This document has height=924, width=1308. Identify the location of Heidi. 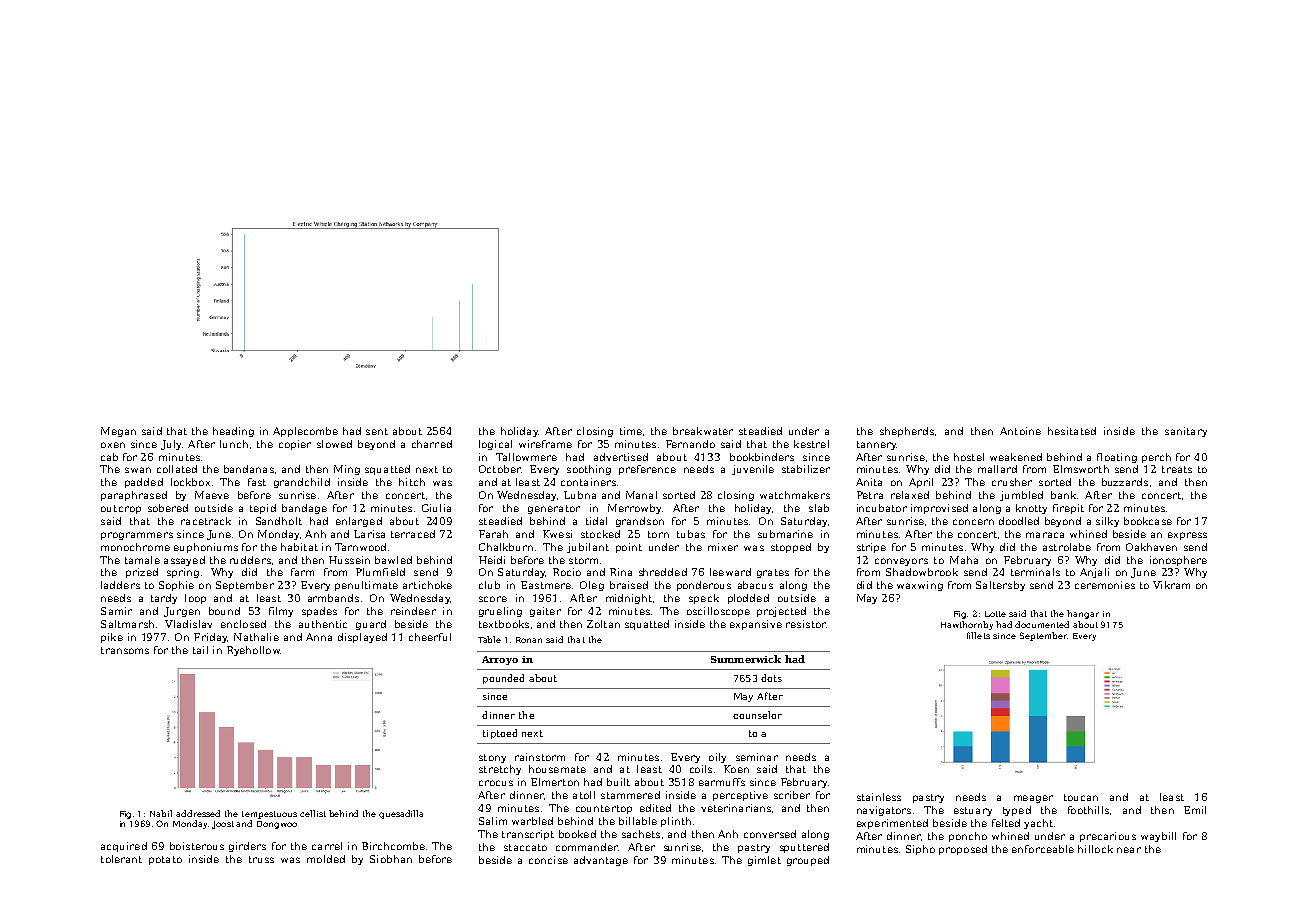
(492, 560).
